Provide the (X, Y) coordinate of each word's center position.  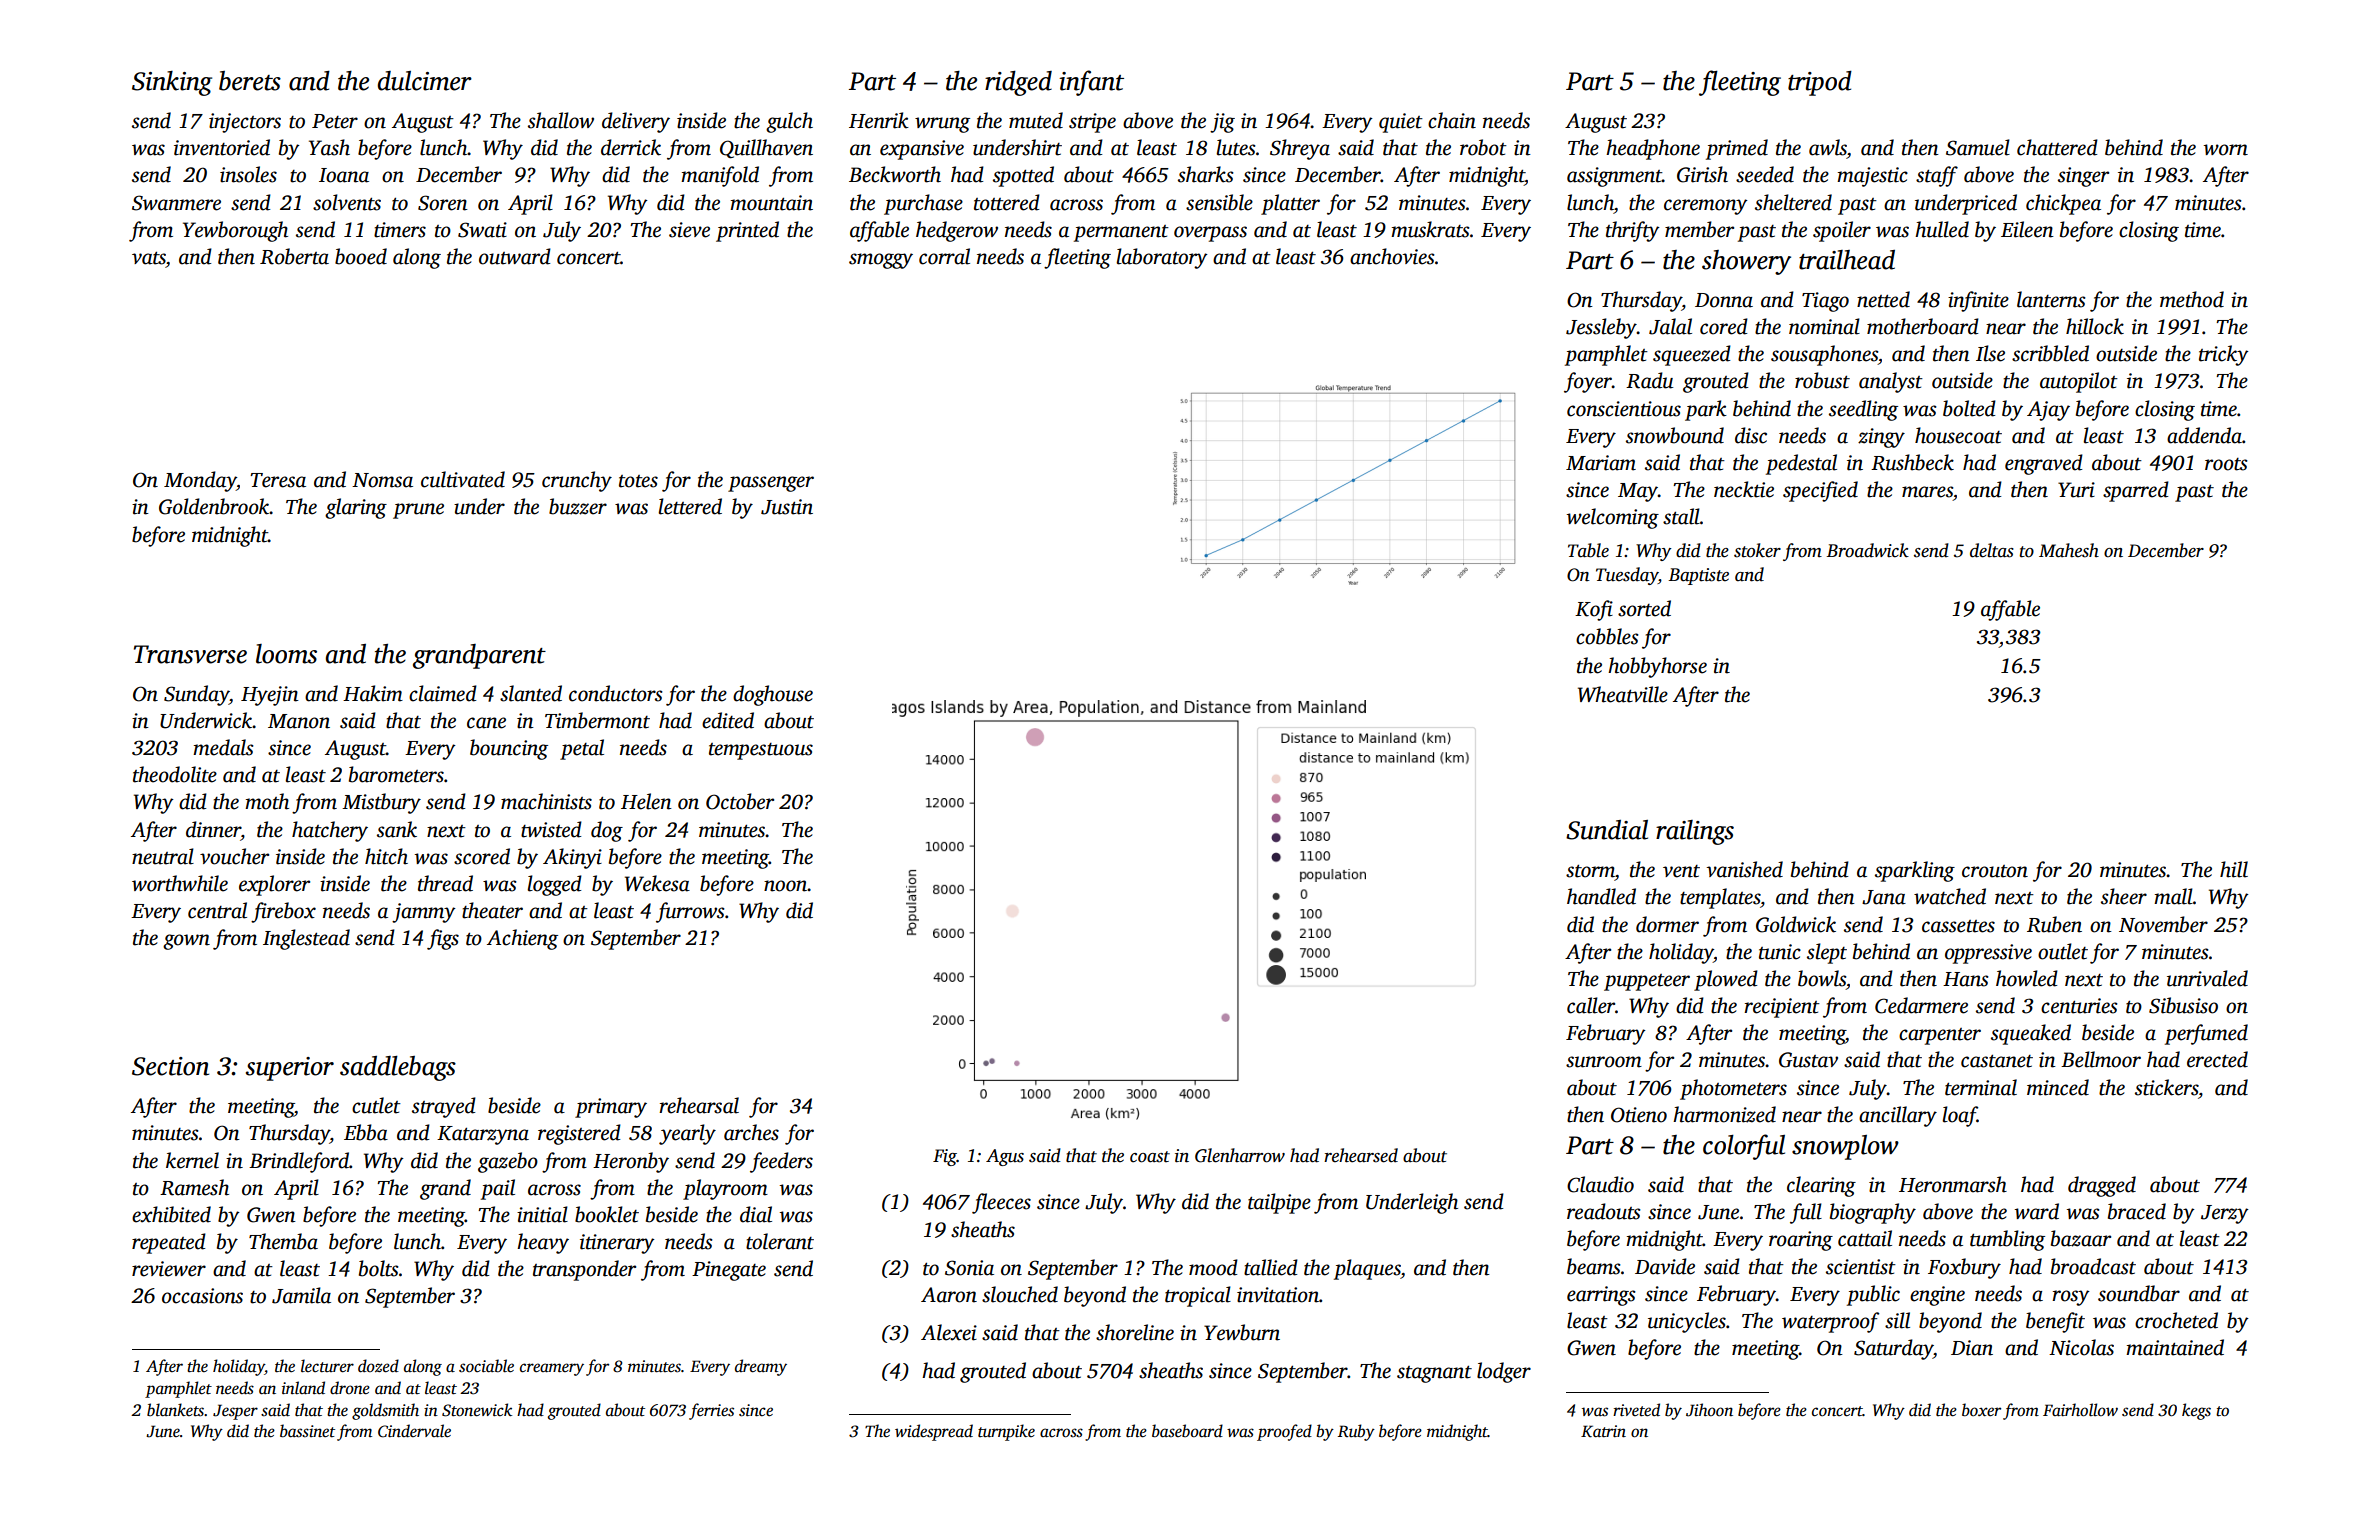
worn (2226, 150)
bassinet (307, 1431)
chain (1452, 120)
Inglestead (306, 939)
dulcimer (425, 81)
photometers (1733, 1089)
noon (786, 886)
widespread (934, 1432)
